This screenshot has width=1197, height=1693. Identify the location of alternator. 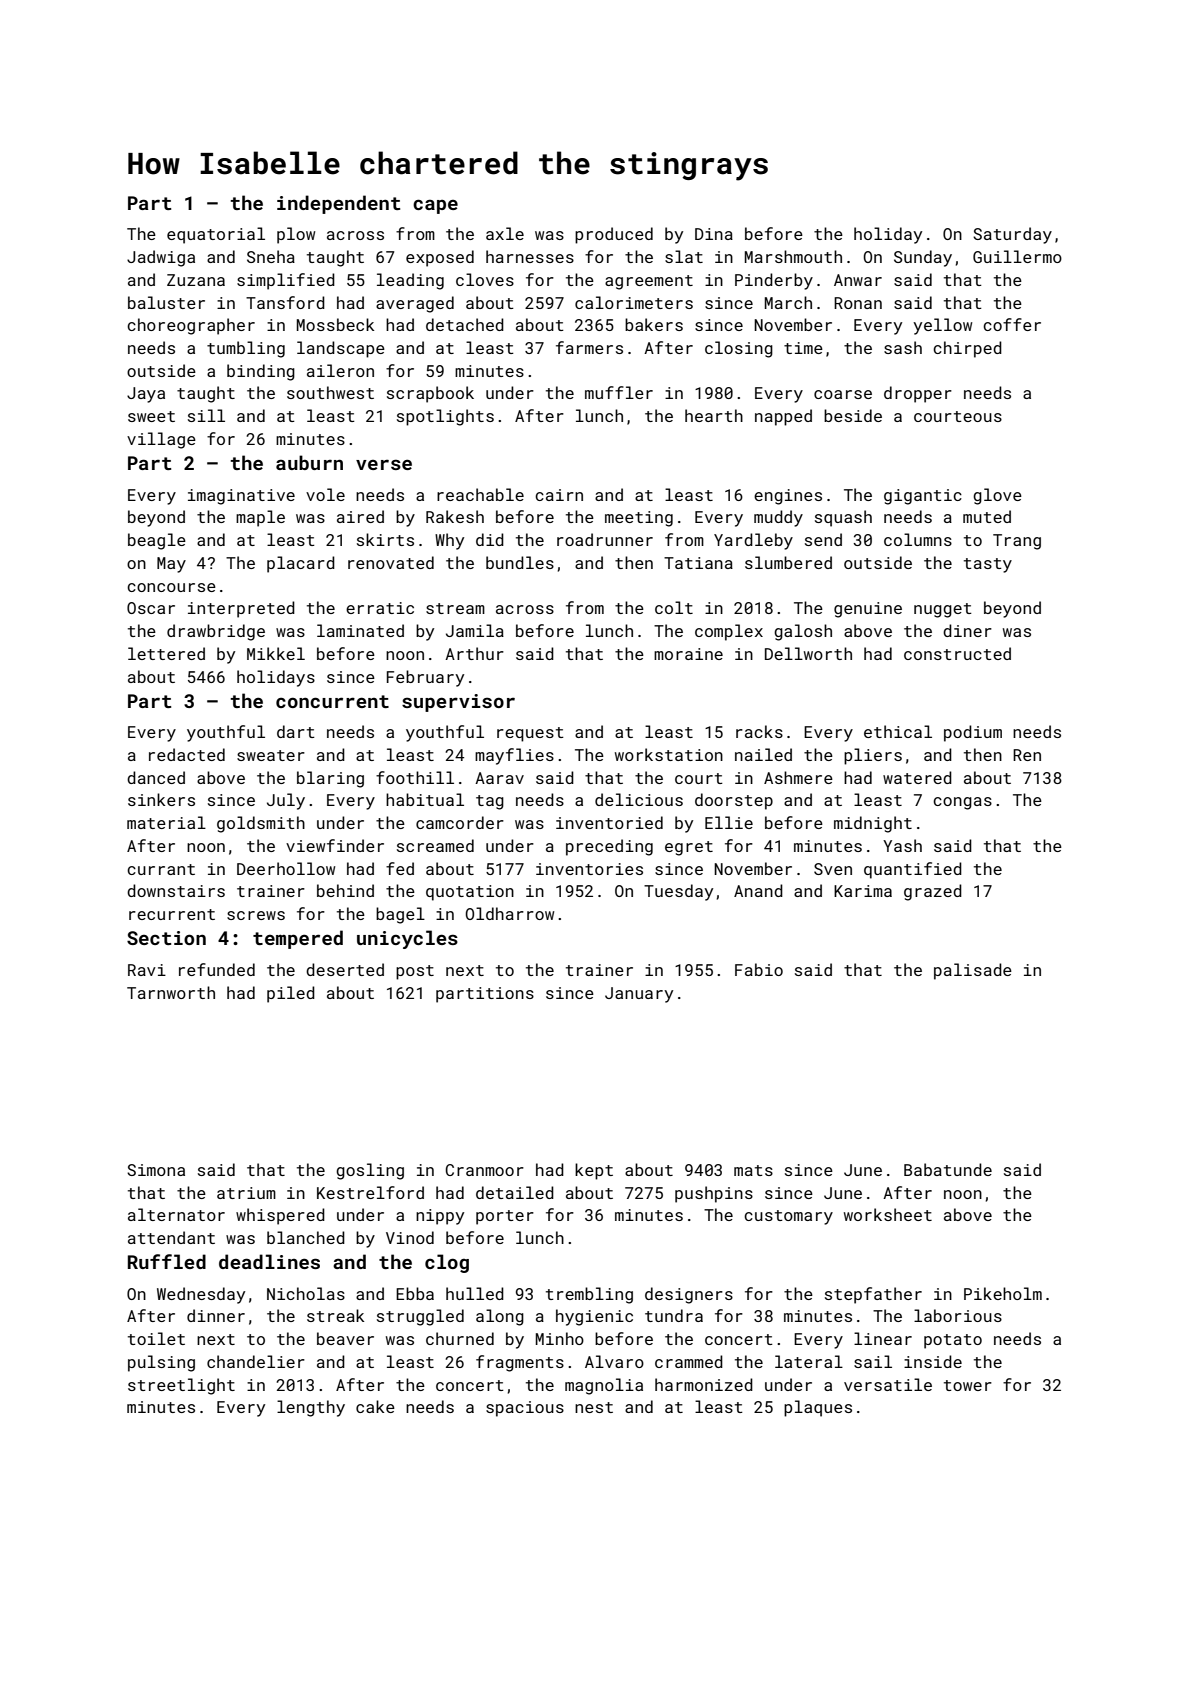
(176, 1214).
